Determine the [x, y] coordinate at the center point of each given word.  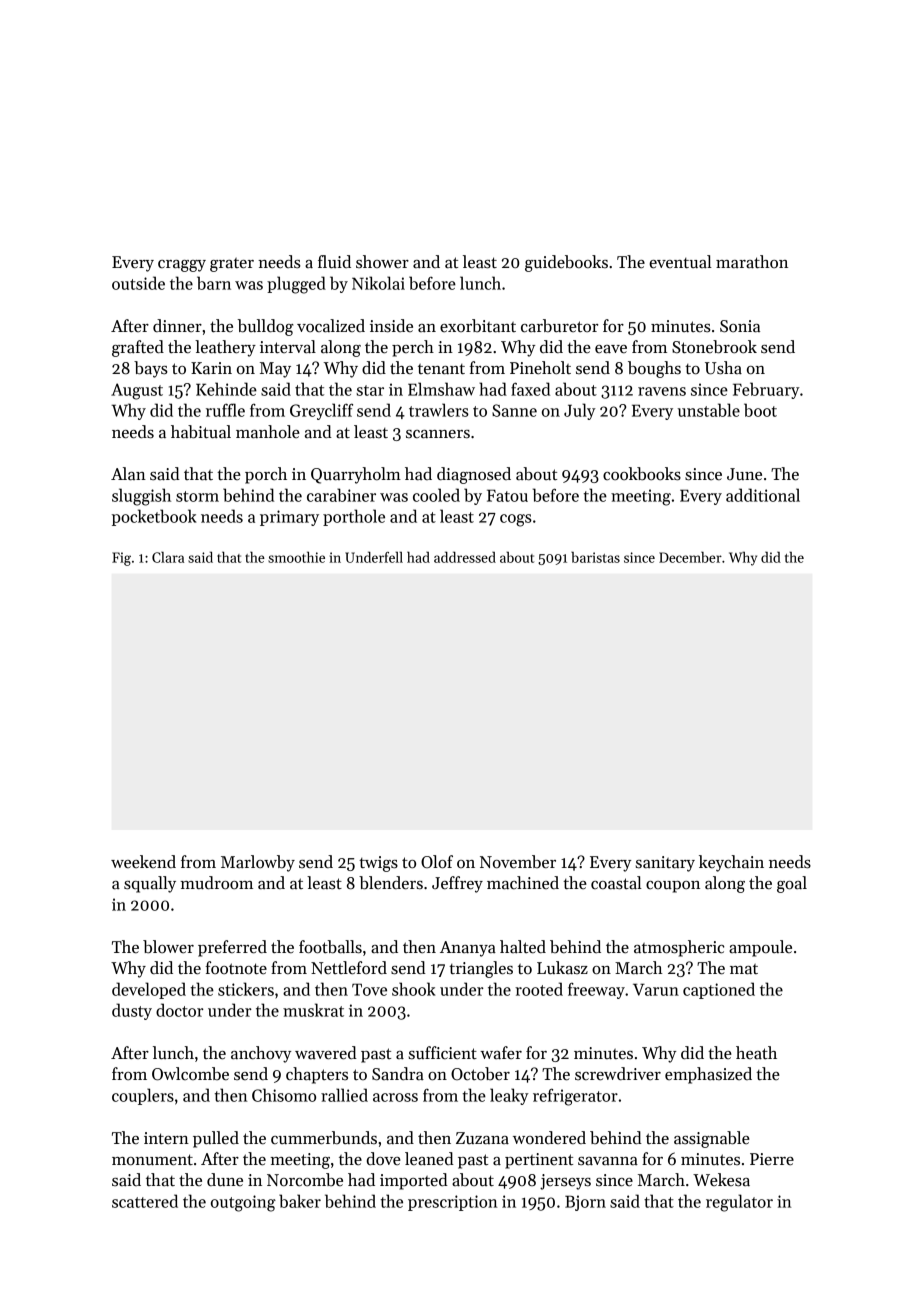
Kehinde [226, 389]
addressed [465, 557]
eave [611, 349]
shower [382, 261]
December [690, 557]
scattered [145, 1201]
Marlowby [258, 863]
